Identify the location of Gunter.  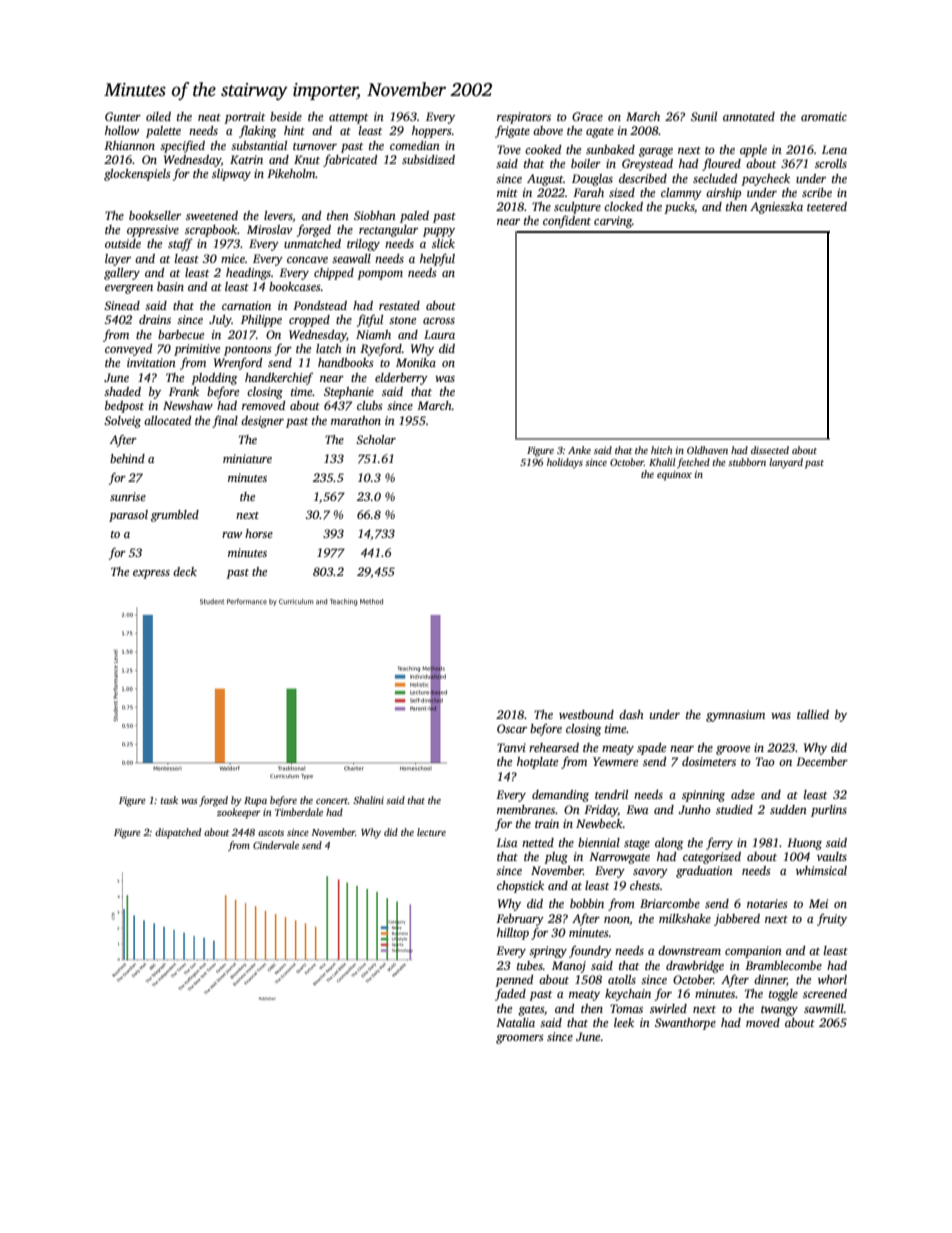
(123, 116).
